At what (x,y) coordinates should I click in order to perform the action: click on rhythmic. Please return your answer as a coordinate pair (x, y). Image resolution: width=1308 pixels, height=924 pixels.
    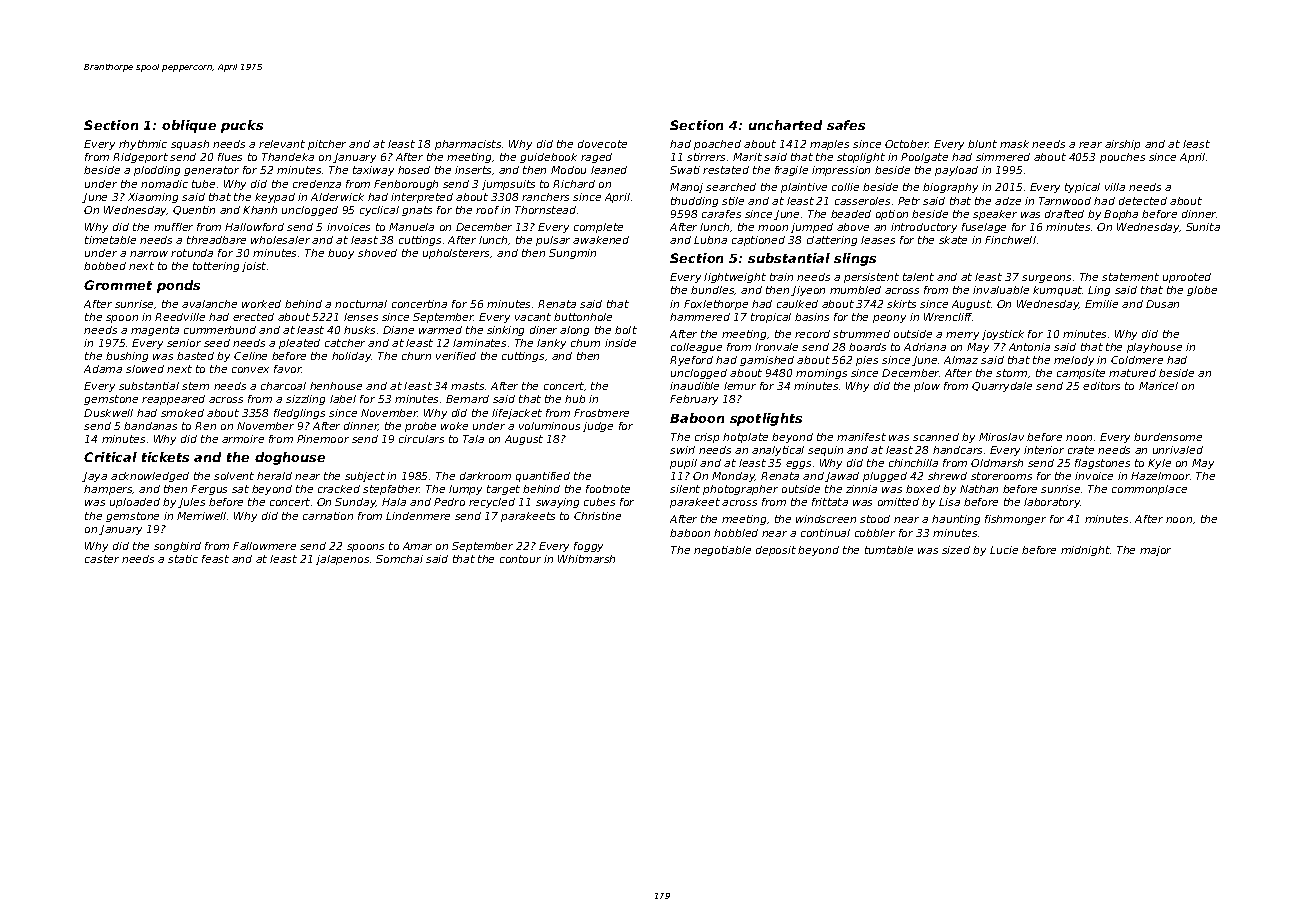
    Looking at the image, I should click on (143, 145).
